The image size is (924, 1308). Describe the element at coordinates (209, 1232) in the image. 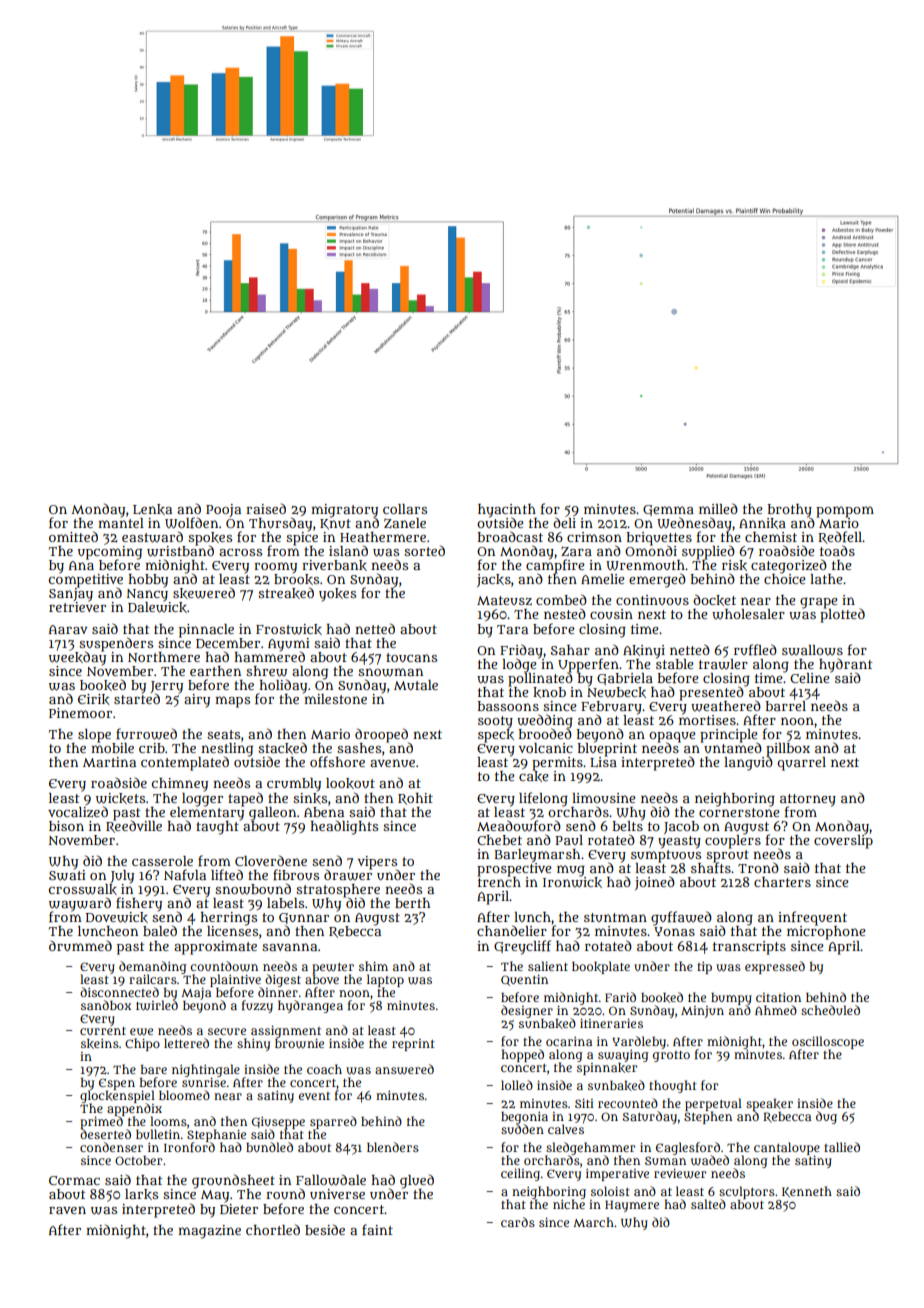

I see `magazine` at that location.
